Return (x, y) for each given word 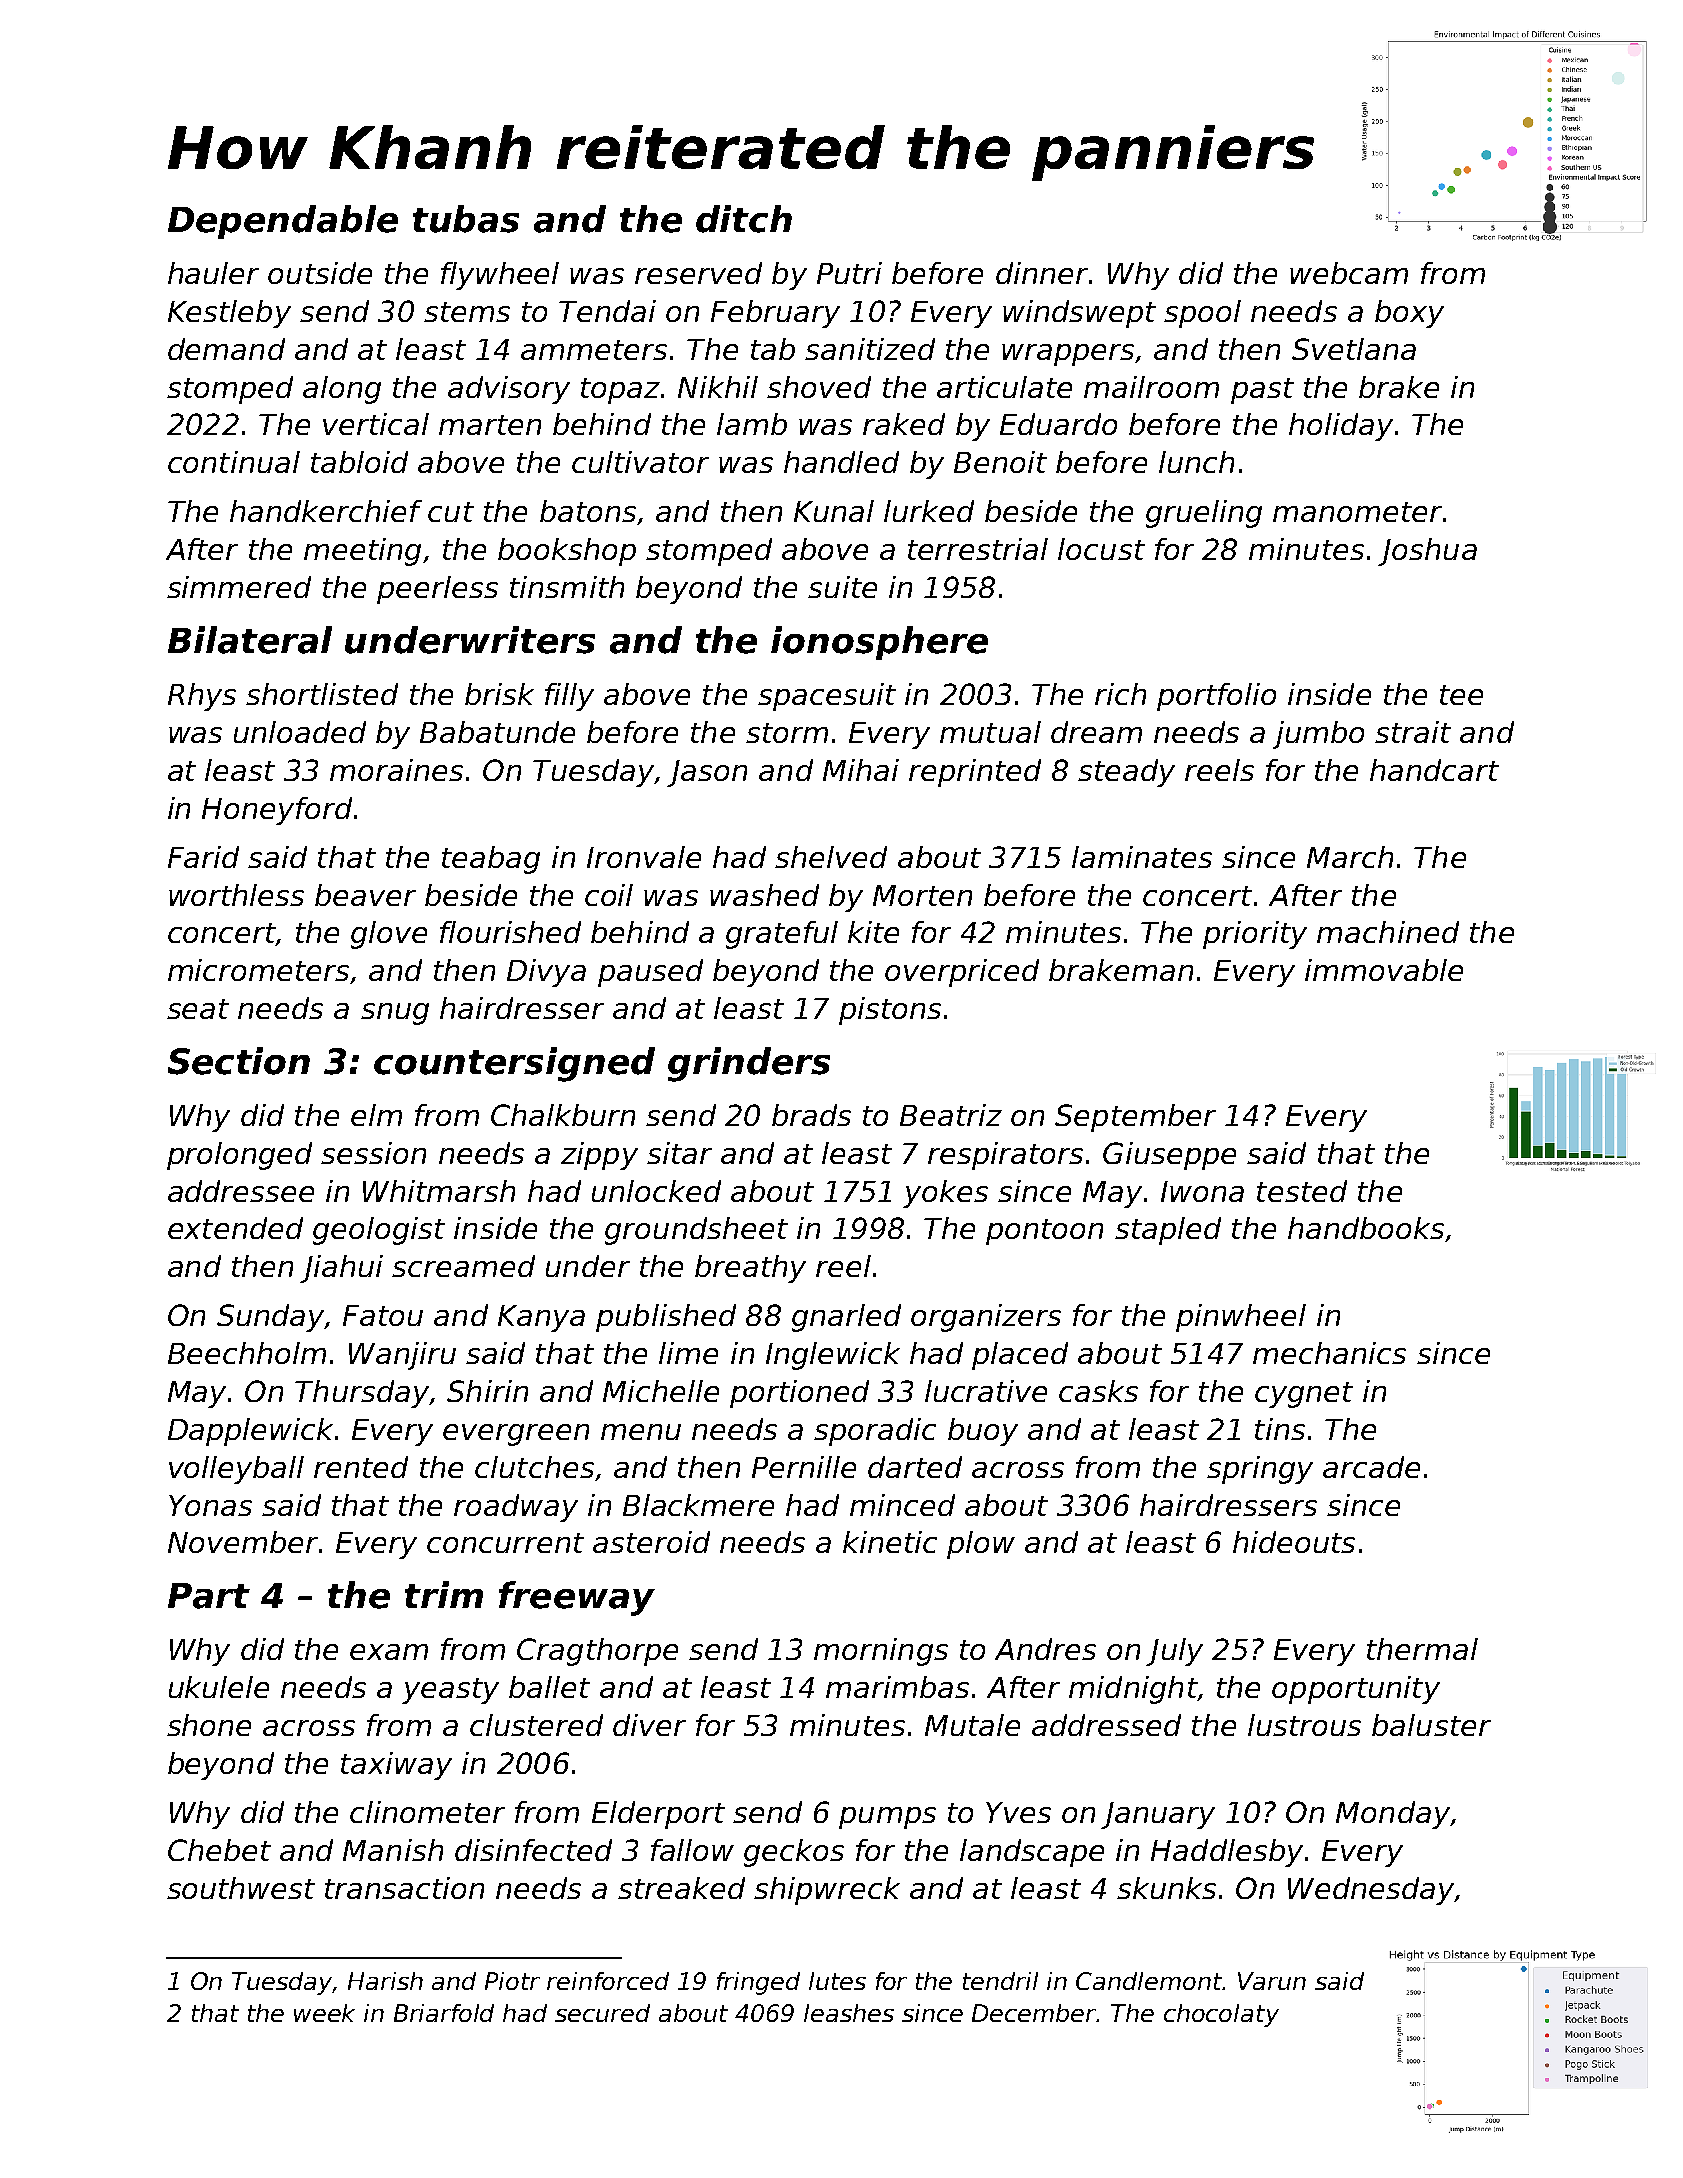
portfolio (1216, 697)
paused (650, 973)
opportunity (1356, 1690)
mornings (881, 1652)
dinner (1042, 273)
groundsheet (696, 1231)
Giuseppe (1169, 1156)
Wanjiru (402, 1356)
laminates (1142, 857)
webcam (1349, 273)
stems (467, 312)
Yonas (210, 1505)
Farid (203, 857)
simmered (239, 587)
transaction (404, 1888)
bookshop (567, 552)
